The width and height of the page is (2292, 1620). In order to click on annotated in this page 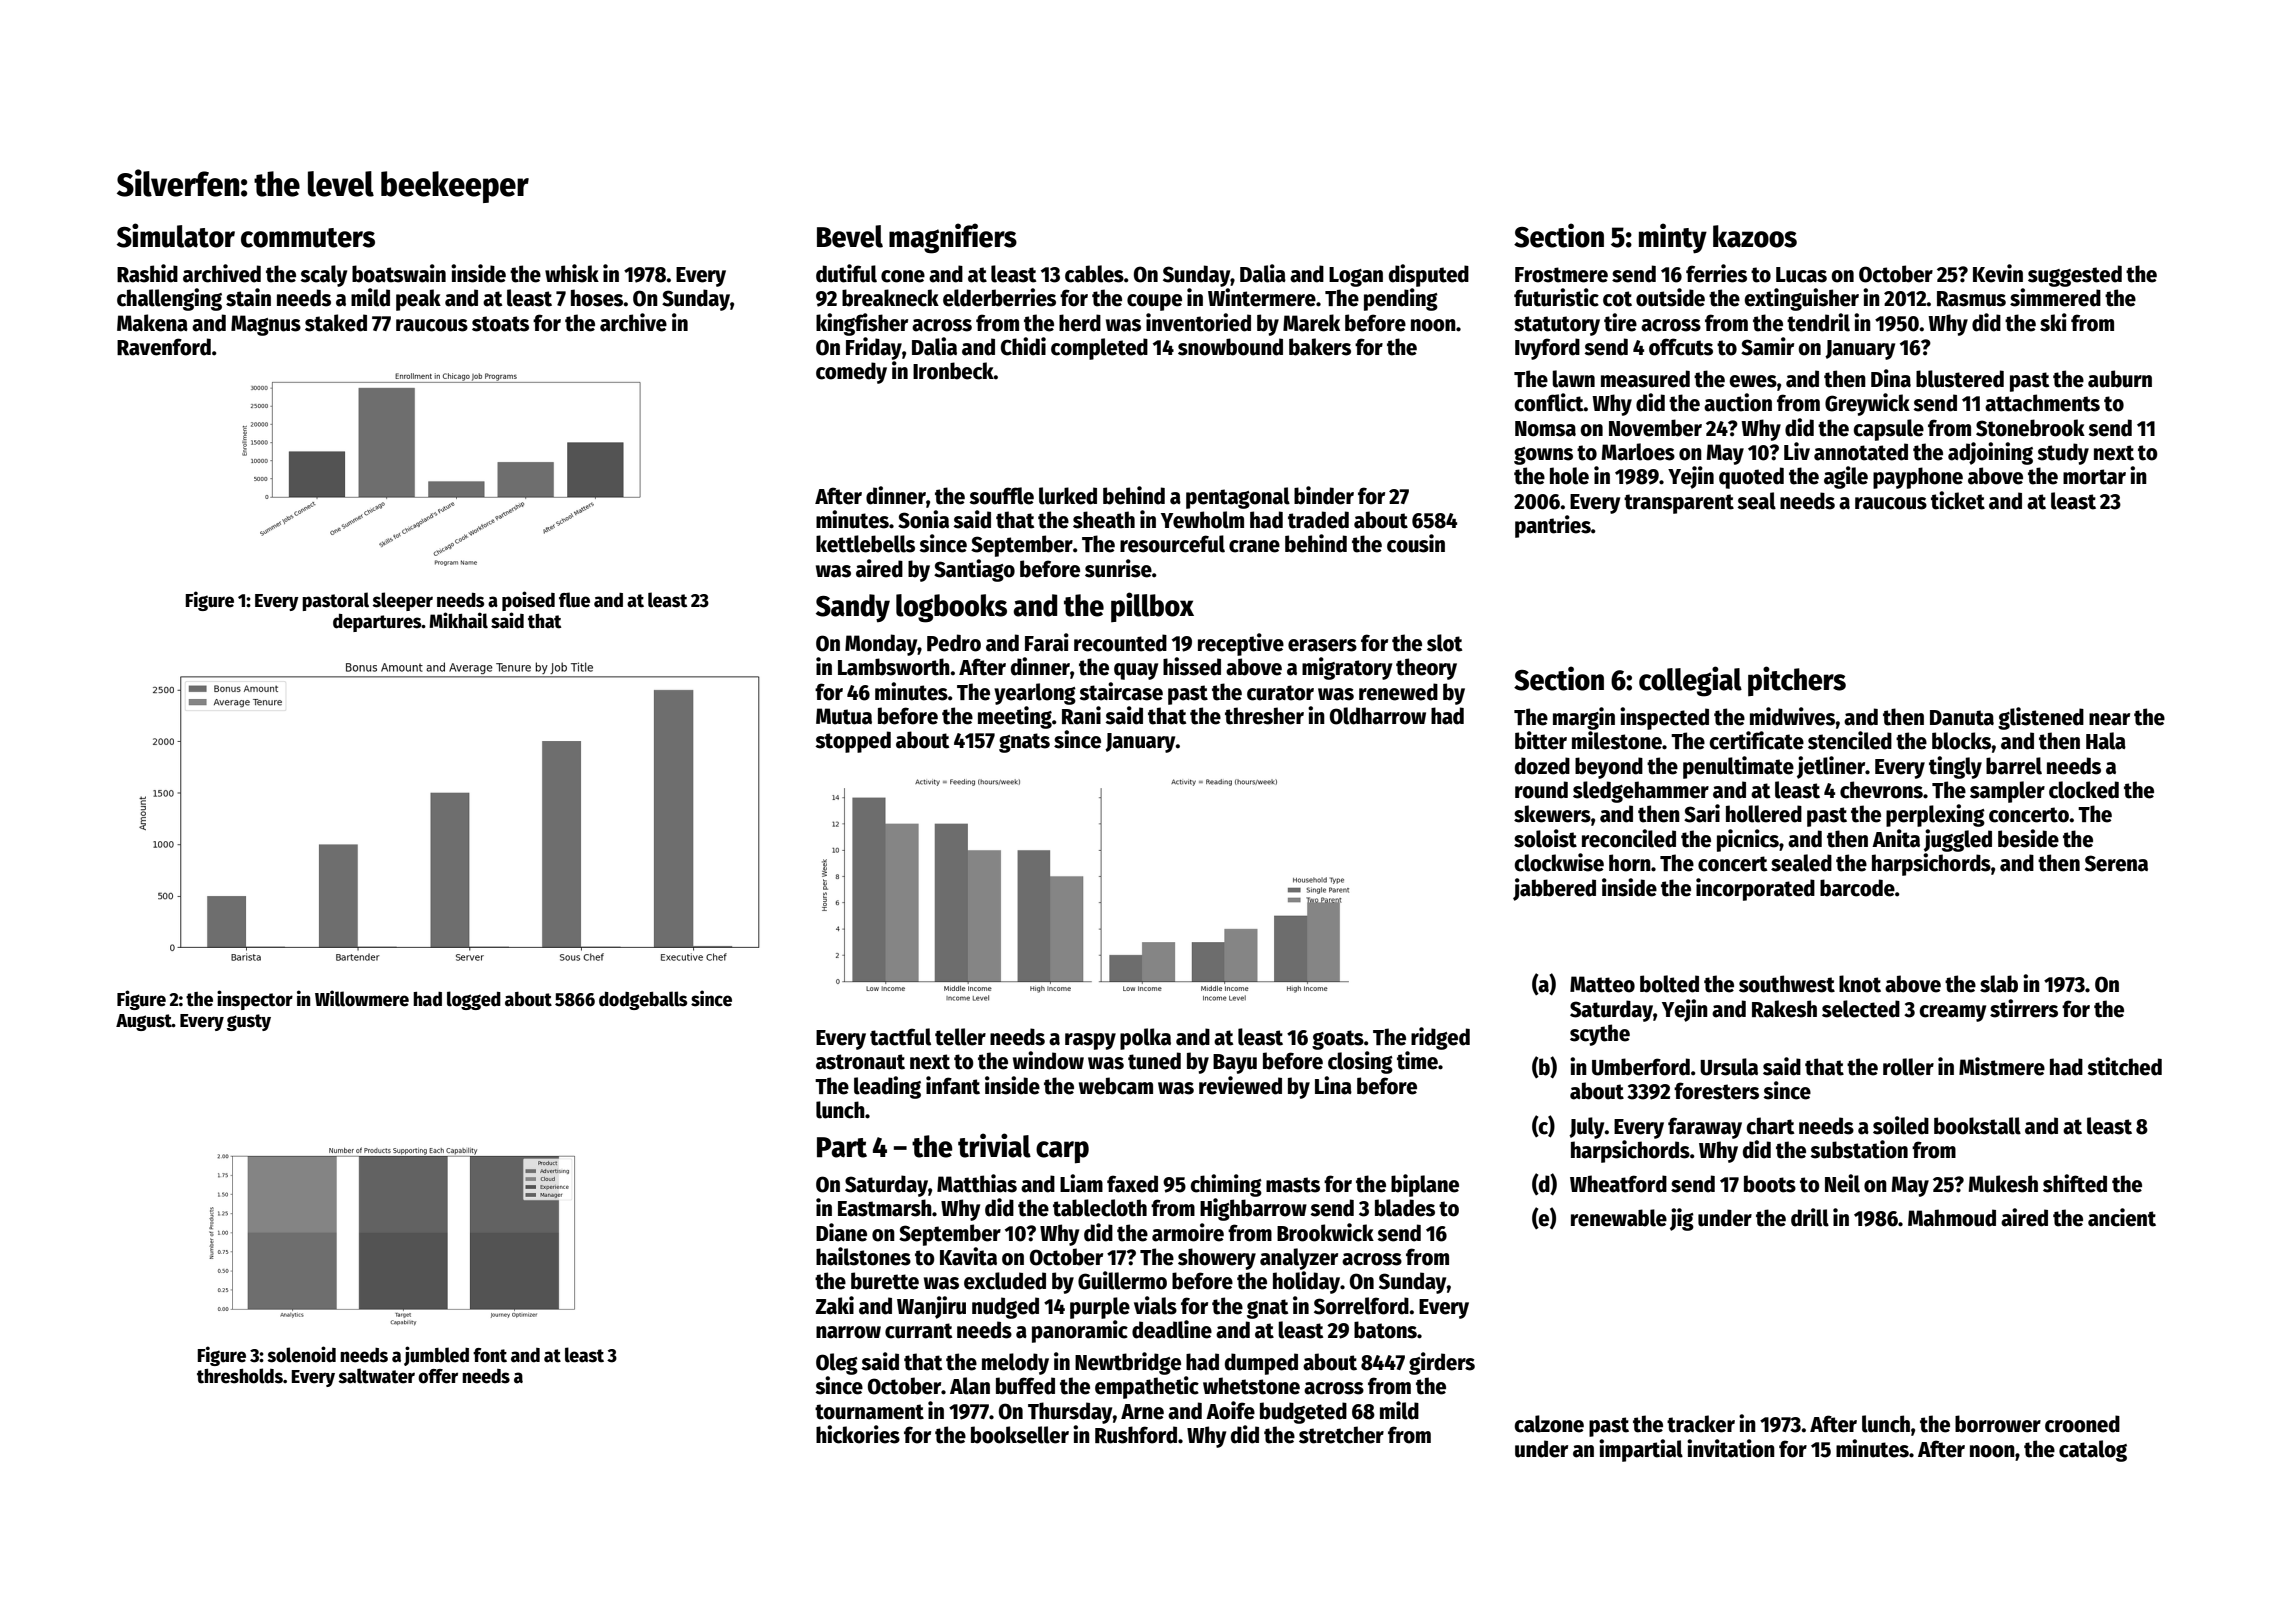, I will do `click(1861, 452)`.
